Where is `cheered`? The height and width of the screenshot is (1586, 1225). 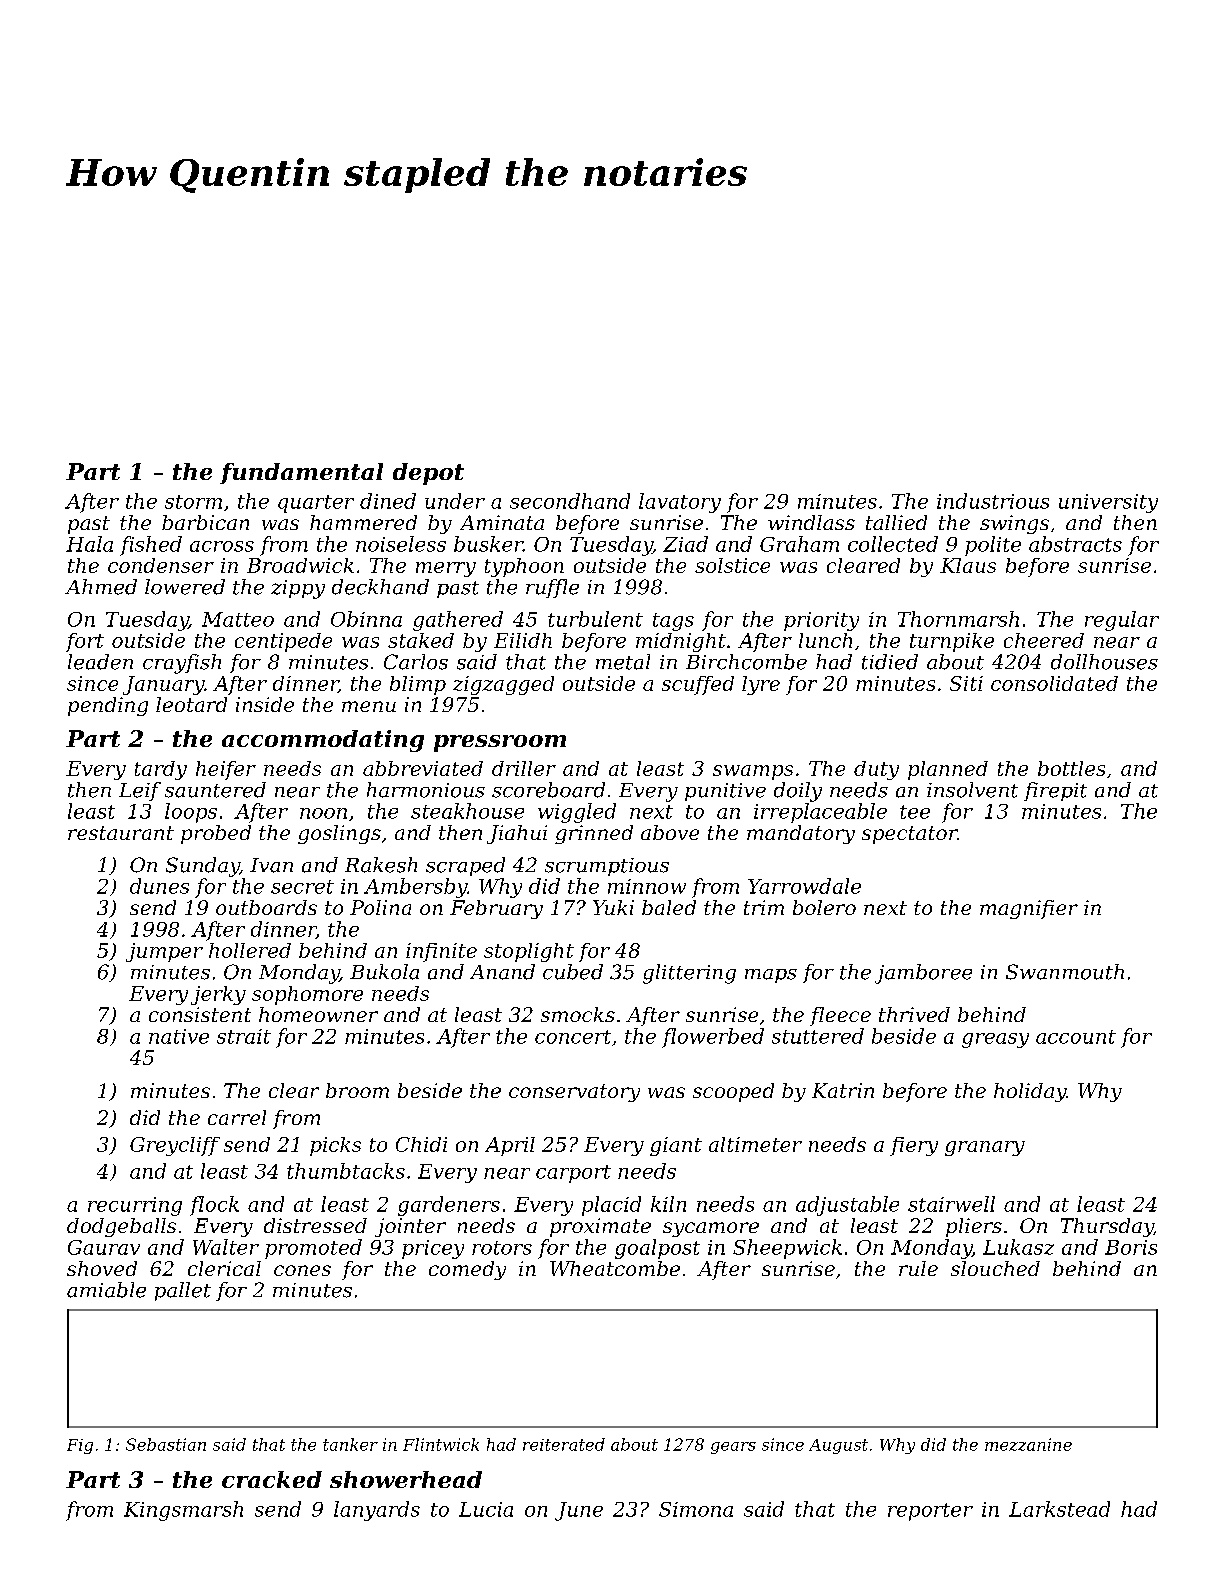
cheered is located at coordinates (1044, 640).
